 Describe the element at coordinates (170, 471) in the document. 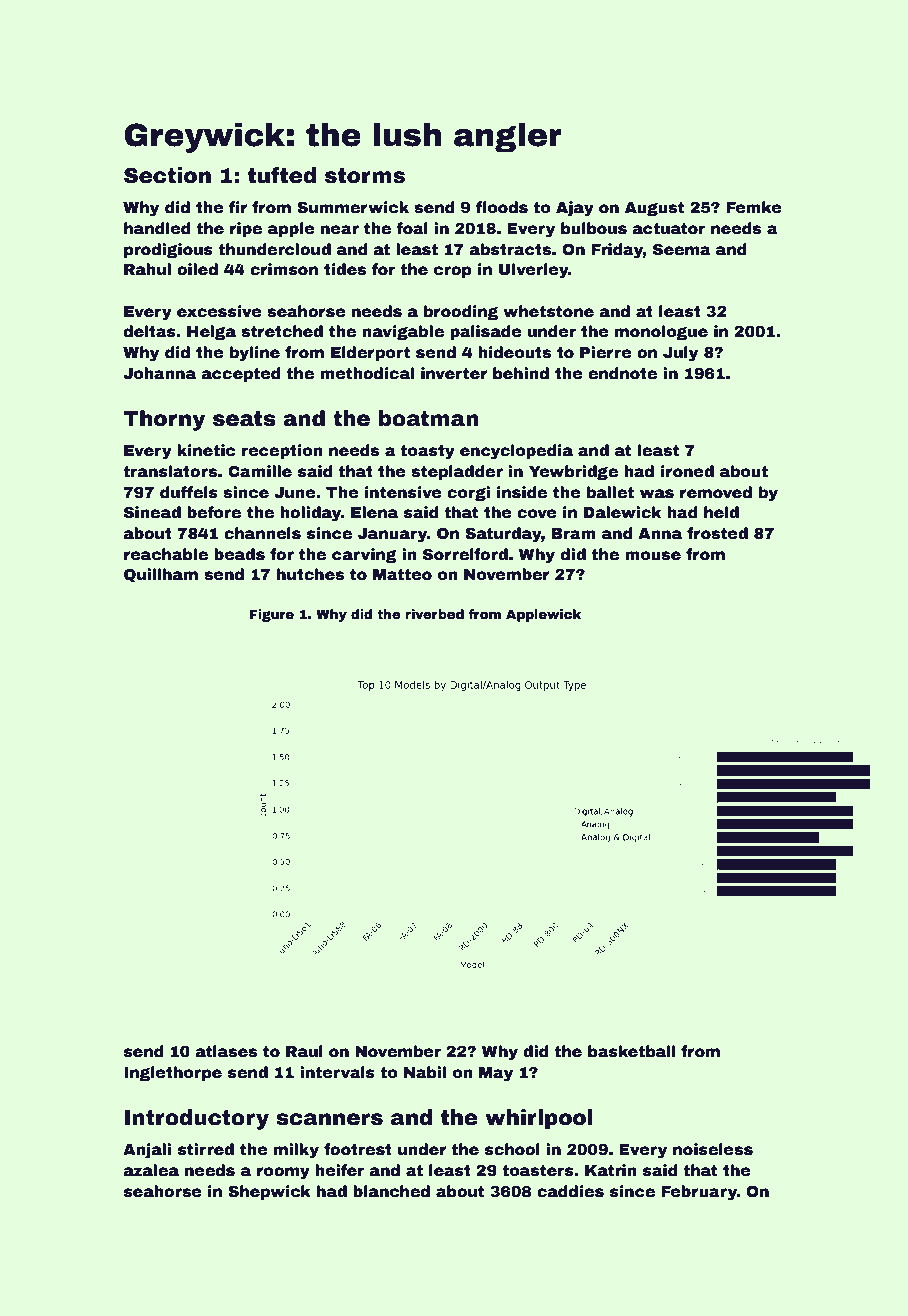

I see `translators` at that location.
